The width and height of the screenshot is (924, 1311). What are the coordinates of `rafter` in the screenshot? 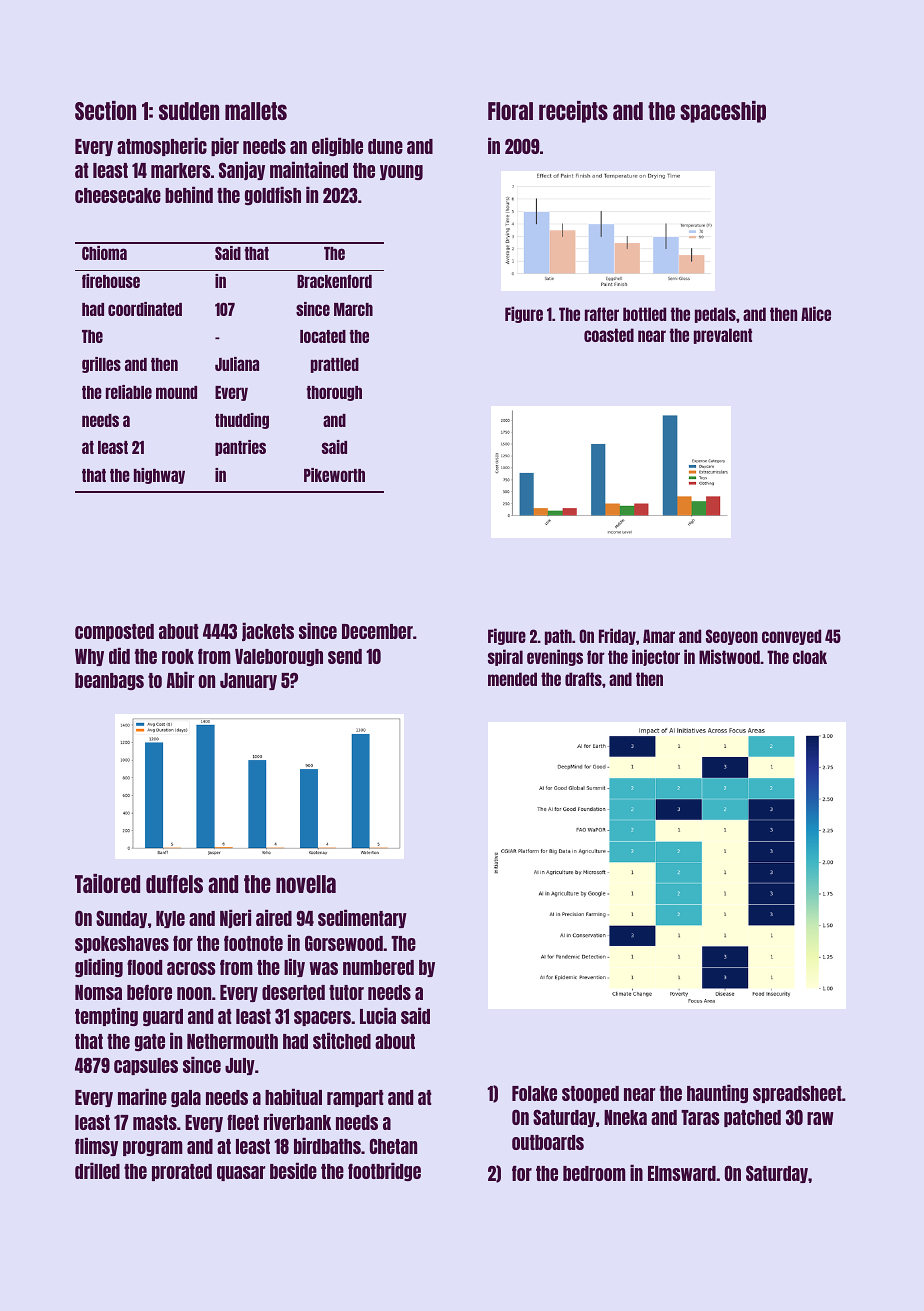 It's located at (602, 314).
